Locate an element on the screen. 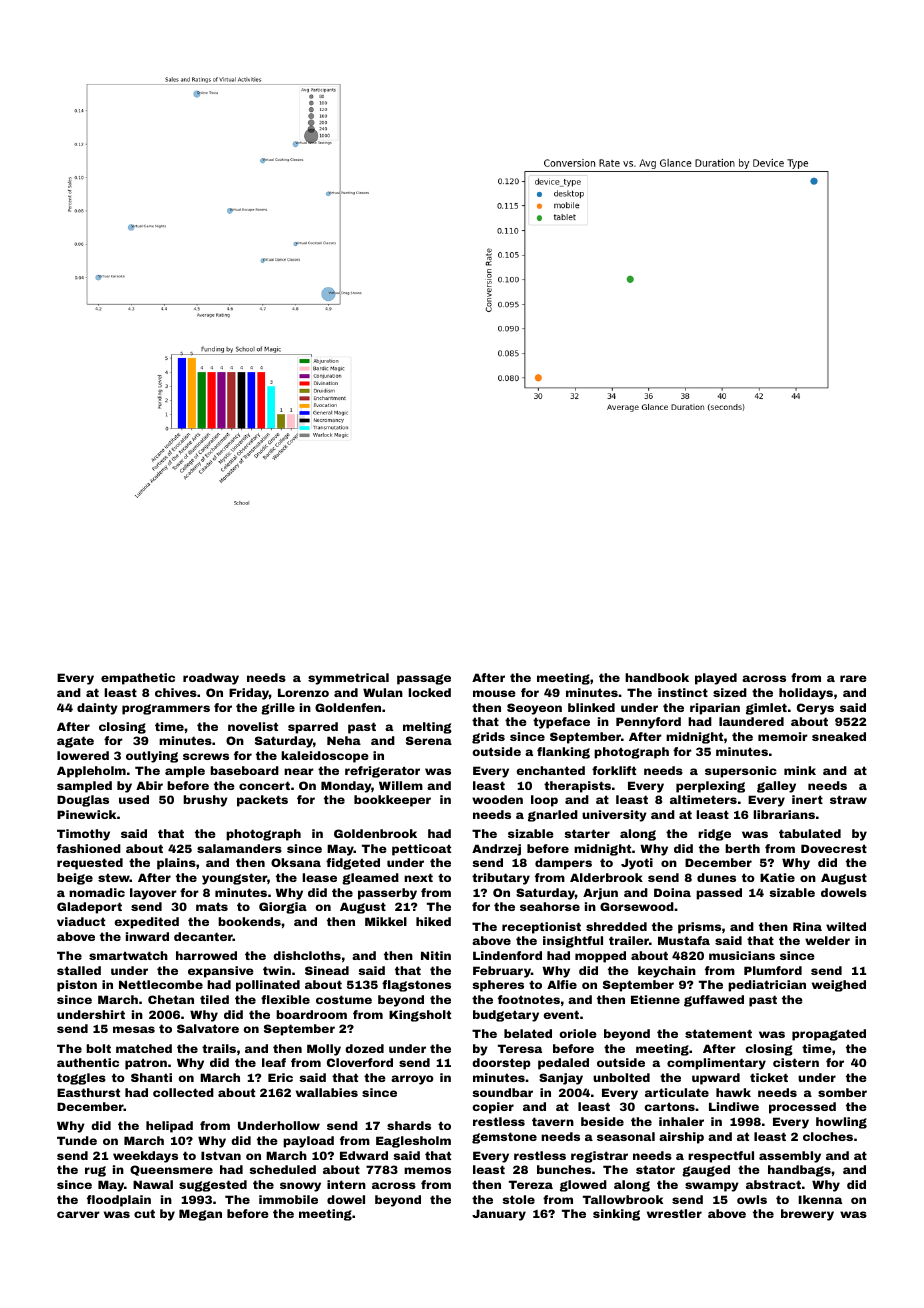  Megan is located at coordinates (200, 1215).
